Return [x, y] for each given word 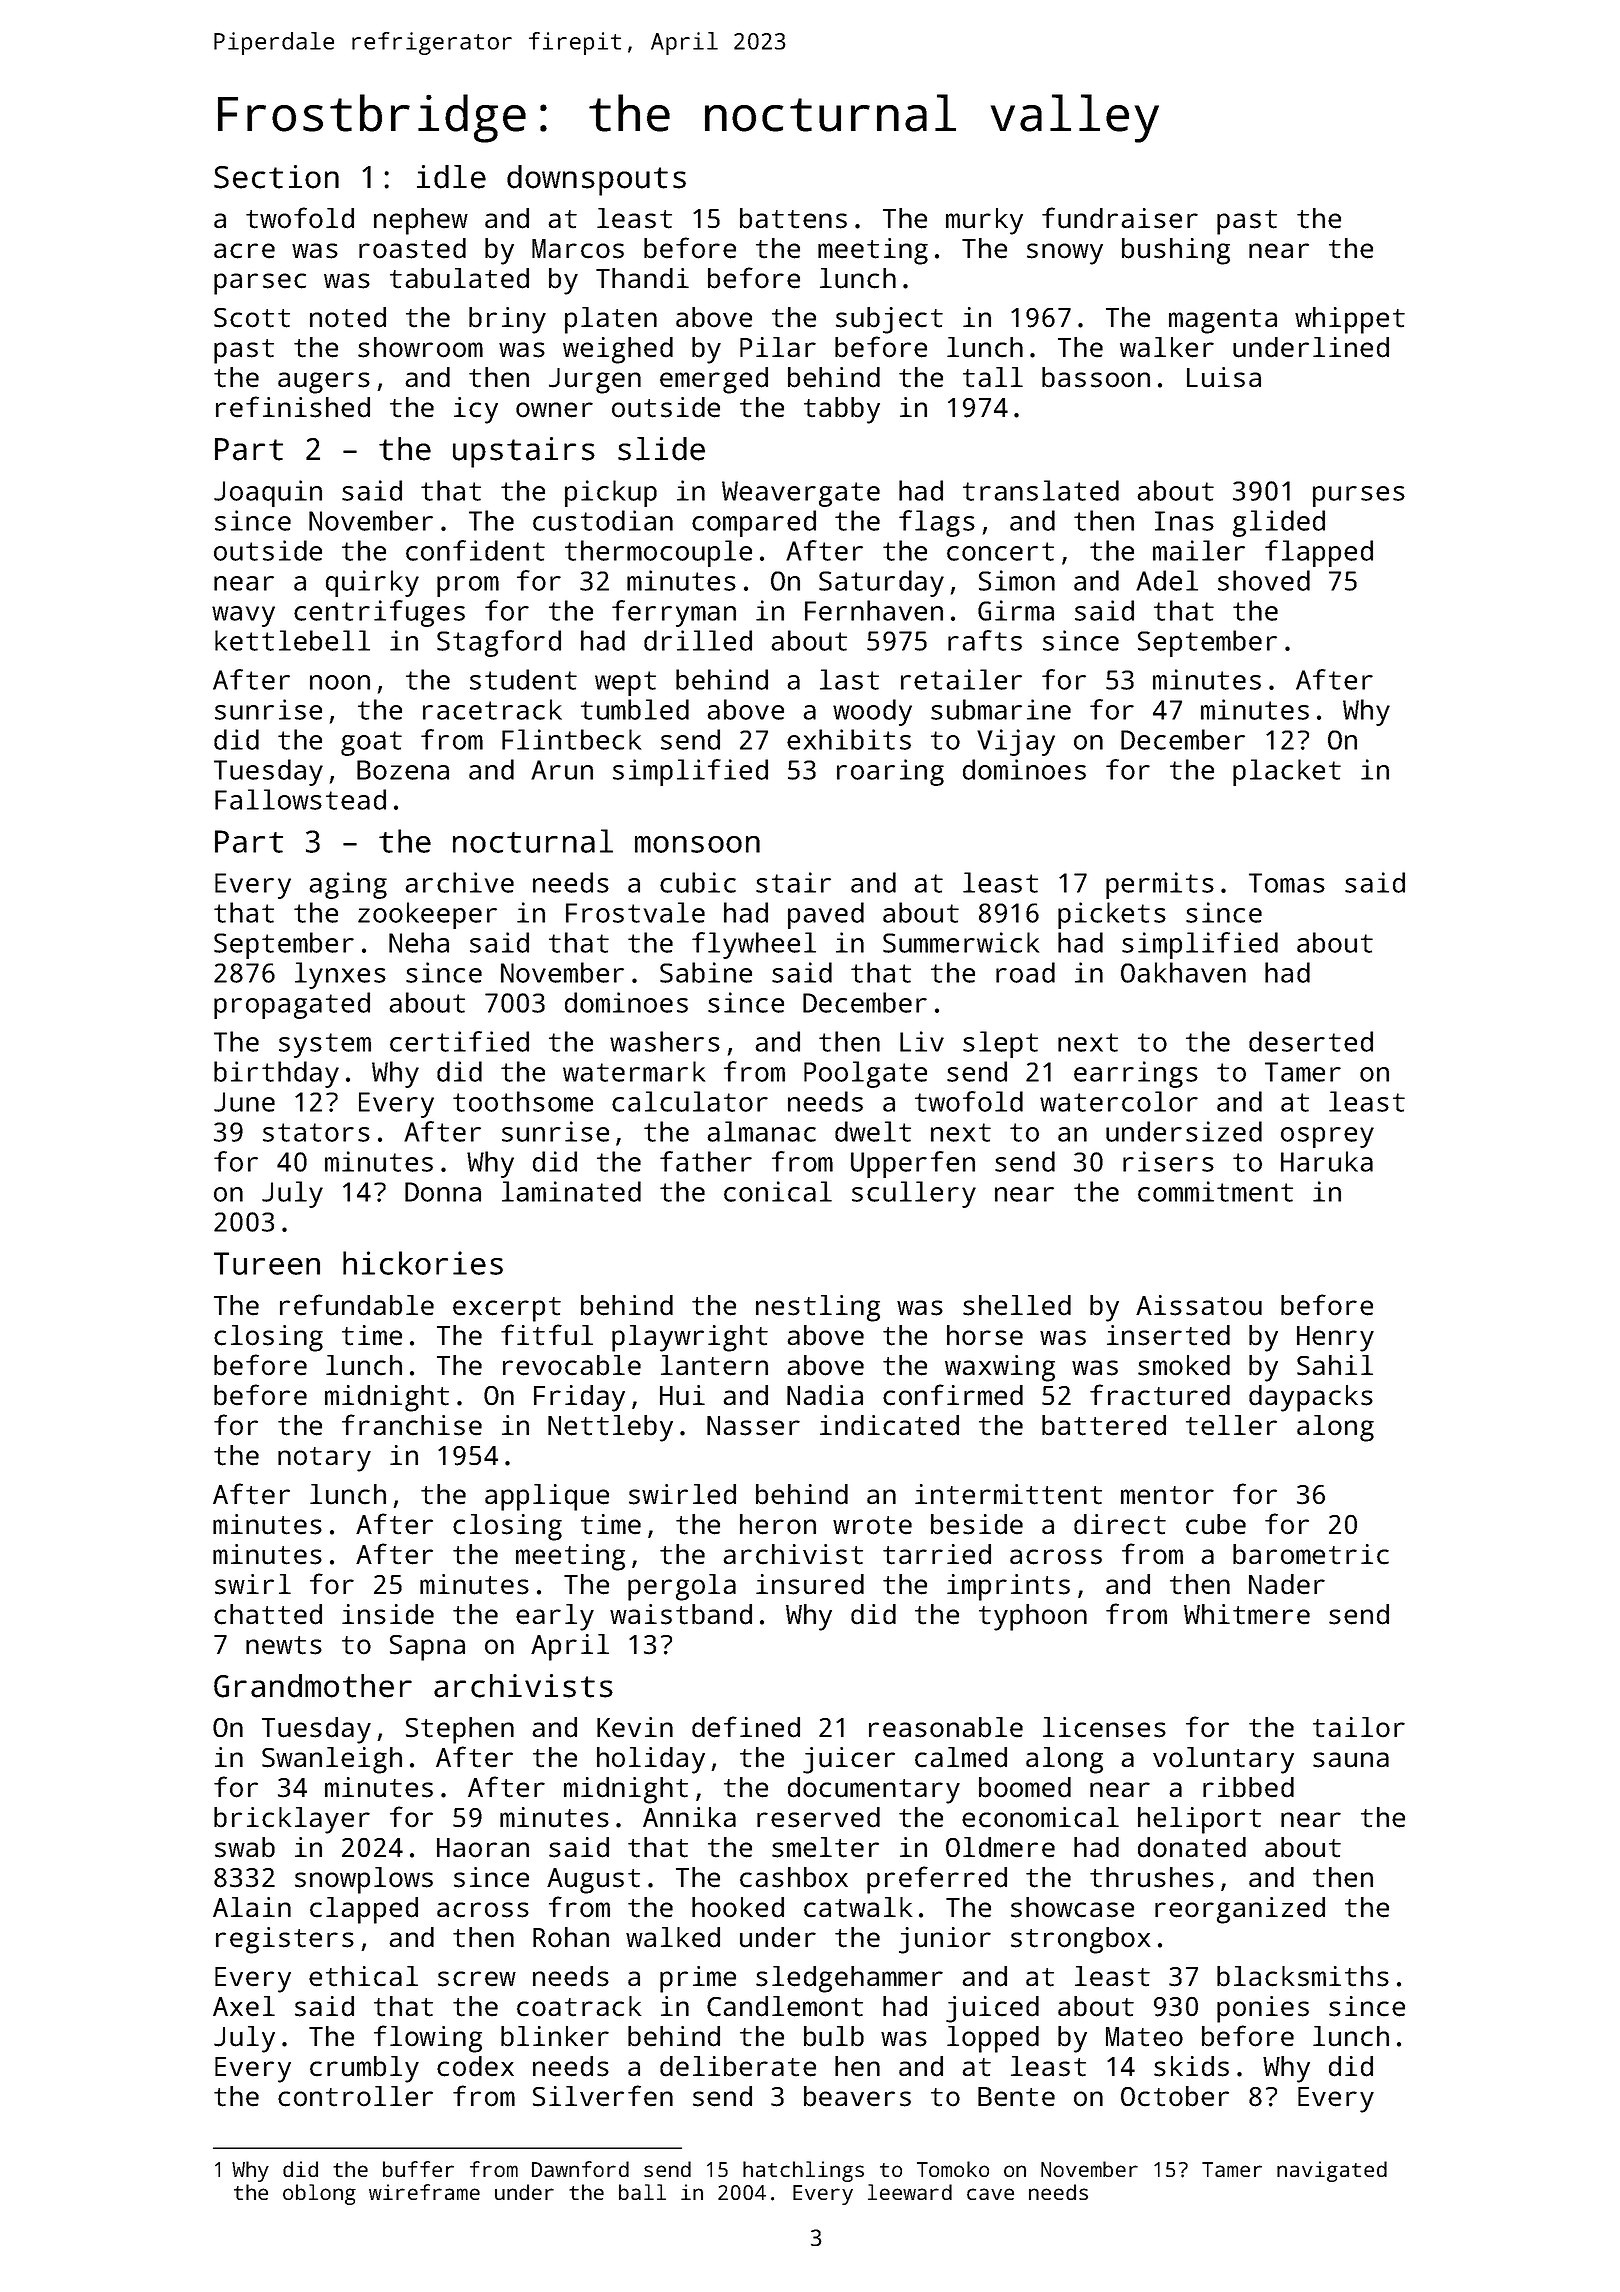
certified [459, 1041]
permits [1160, 885]
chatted [268, 1614]
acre [244, 251]
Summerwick [961, 942]
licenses [1104, 1727]
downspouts [596, 180]
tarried [937, 1554]
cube [1216, 1524]
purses [1359, 496]
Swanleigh [332, 1760]
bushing [1176, 251]
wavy [243, 616]
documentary [874, 1790]
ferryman [674, 613]
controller [355, 2096]
